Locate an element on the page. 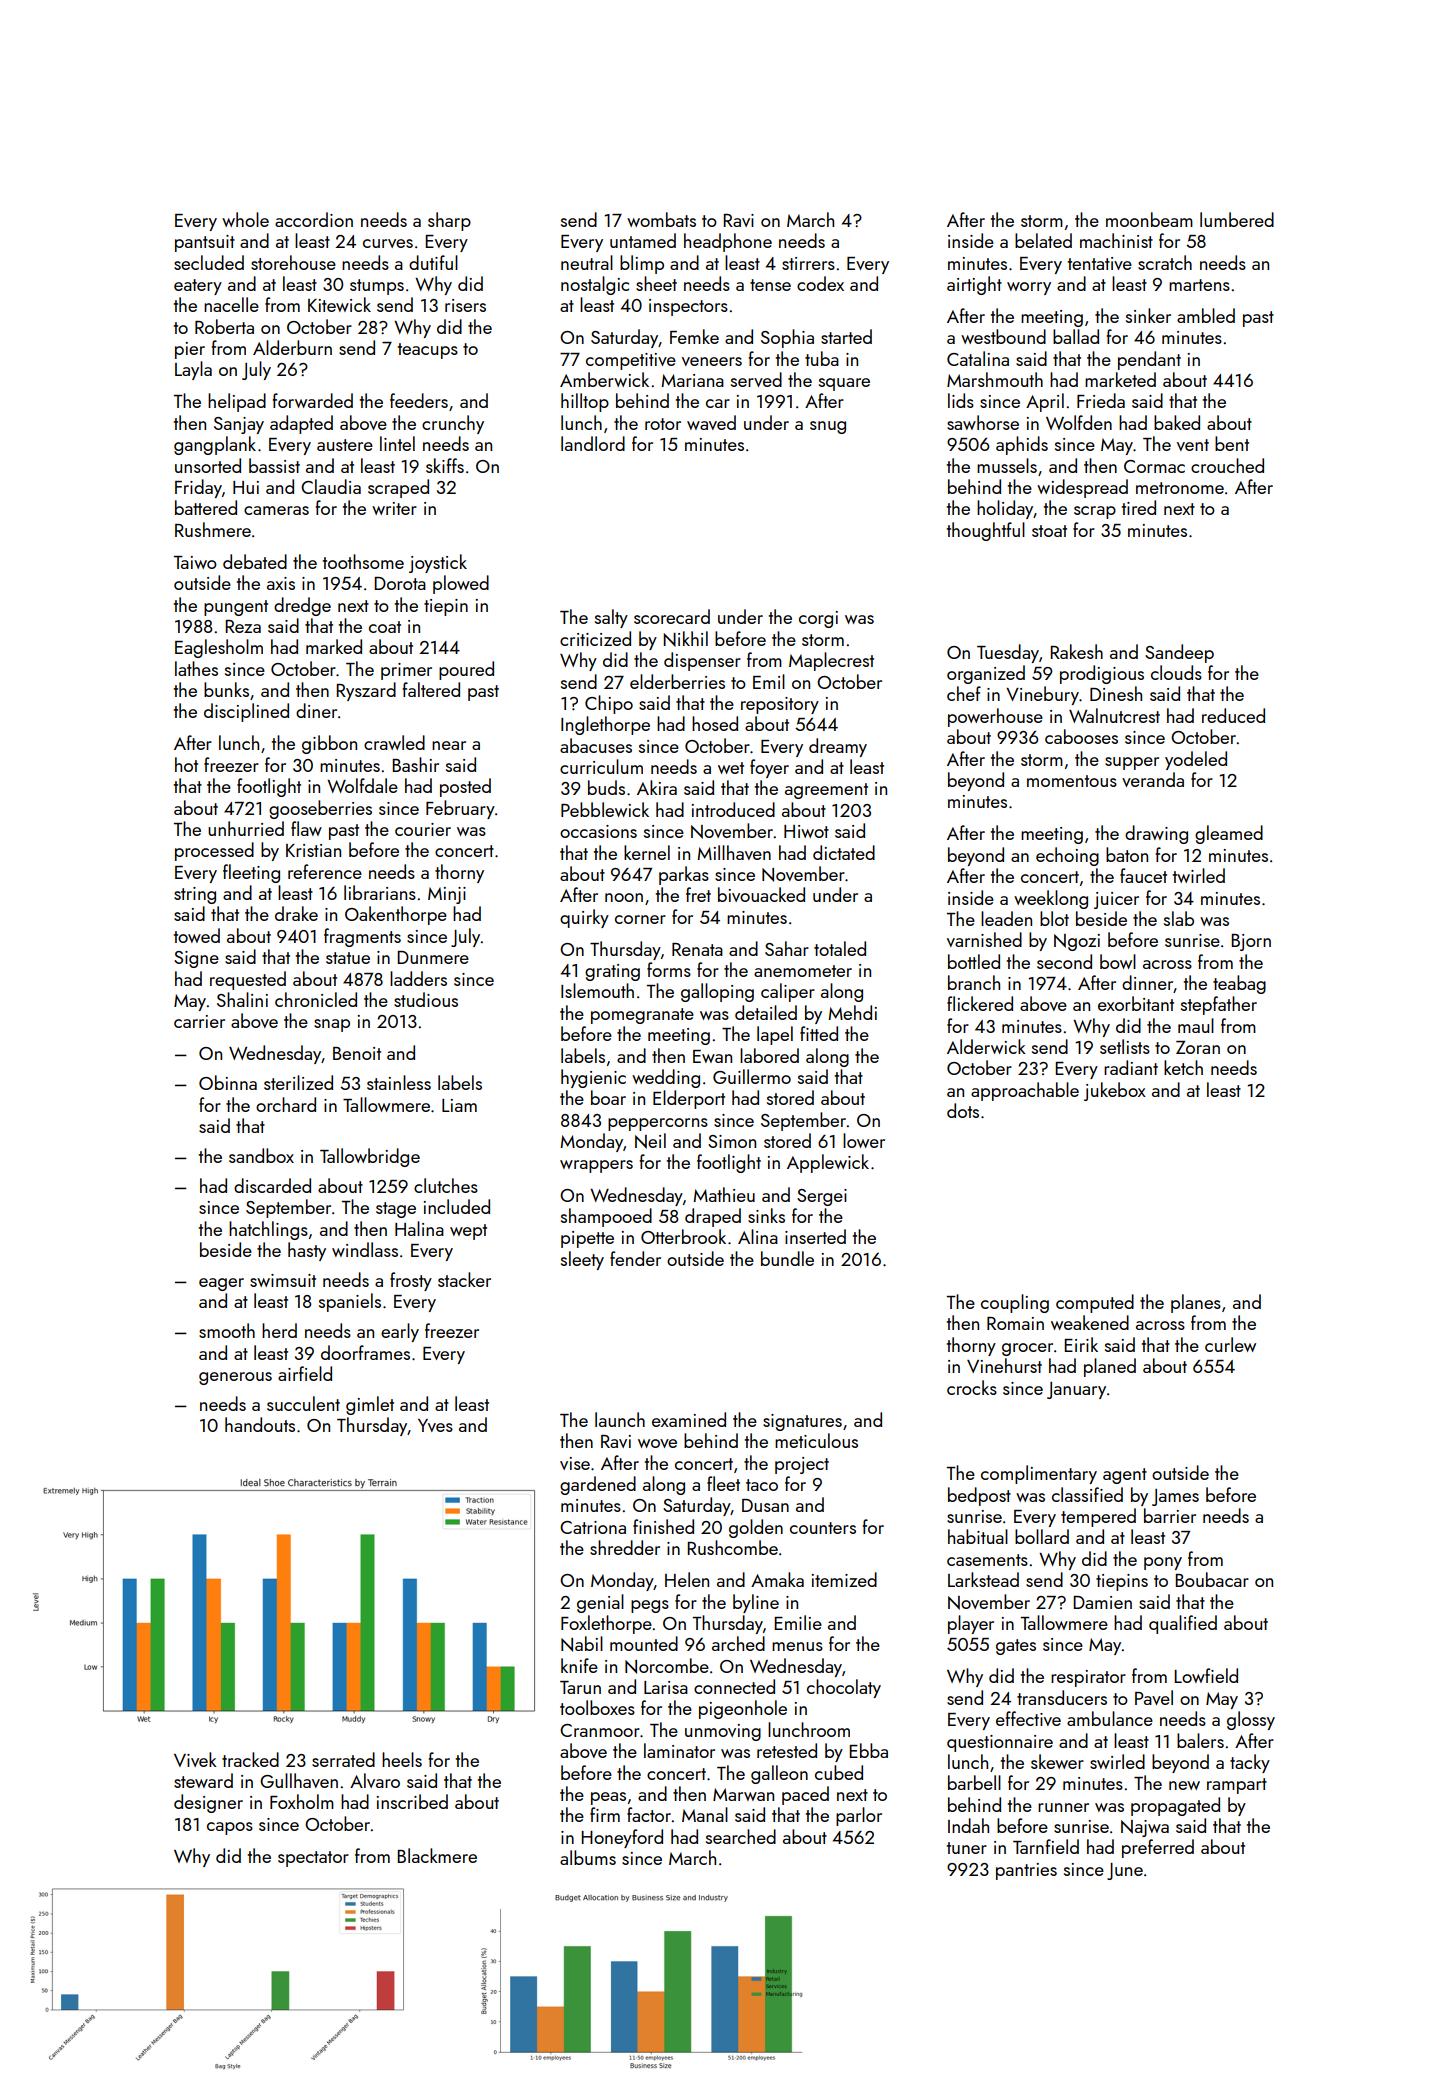  counters is located at coordinates (823, 1528).
